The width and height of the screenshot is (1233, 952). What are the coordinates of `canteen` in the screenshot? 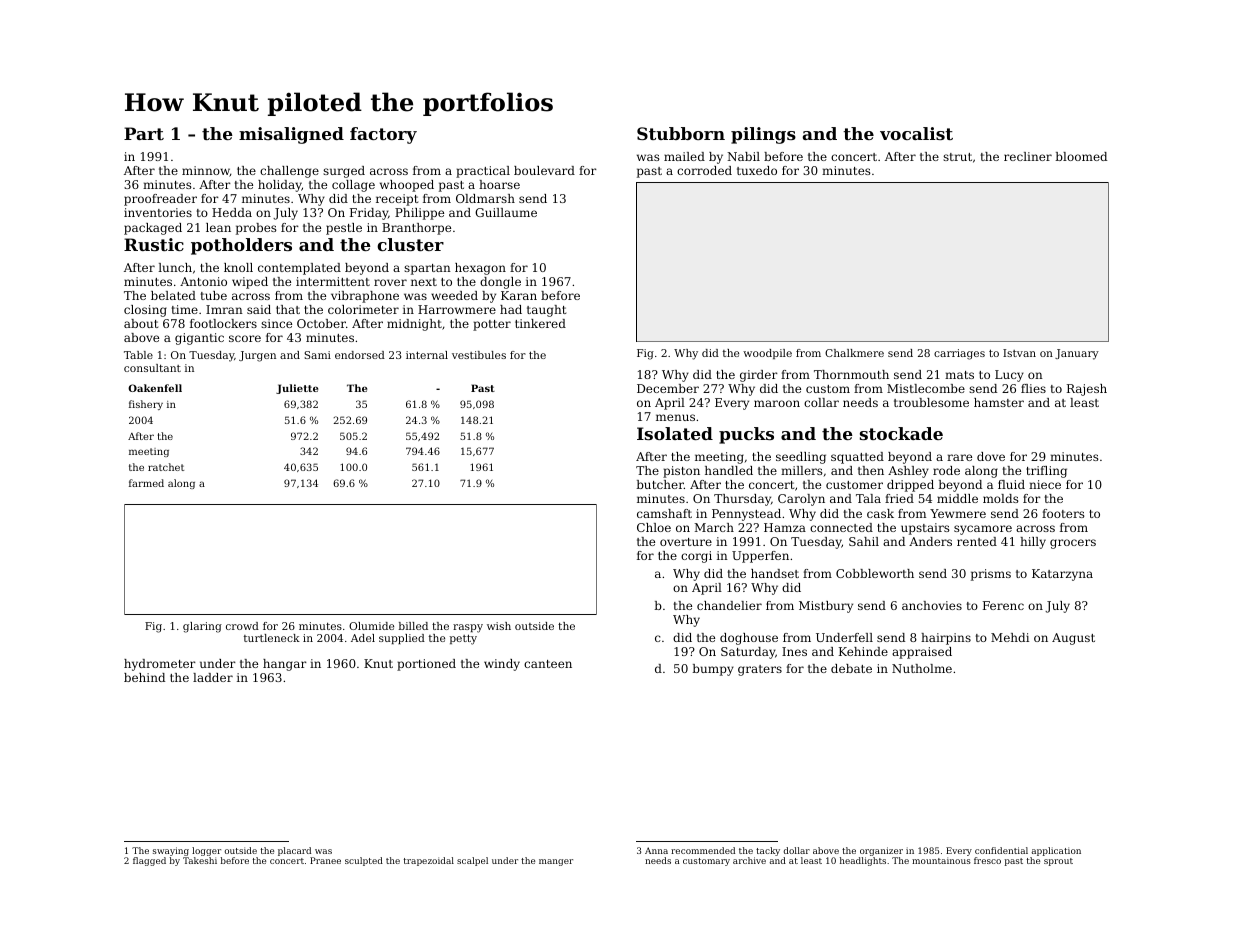 It's located at (548, 664).
